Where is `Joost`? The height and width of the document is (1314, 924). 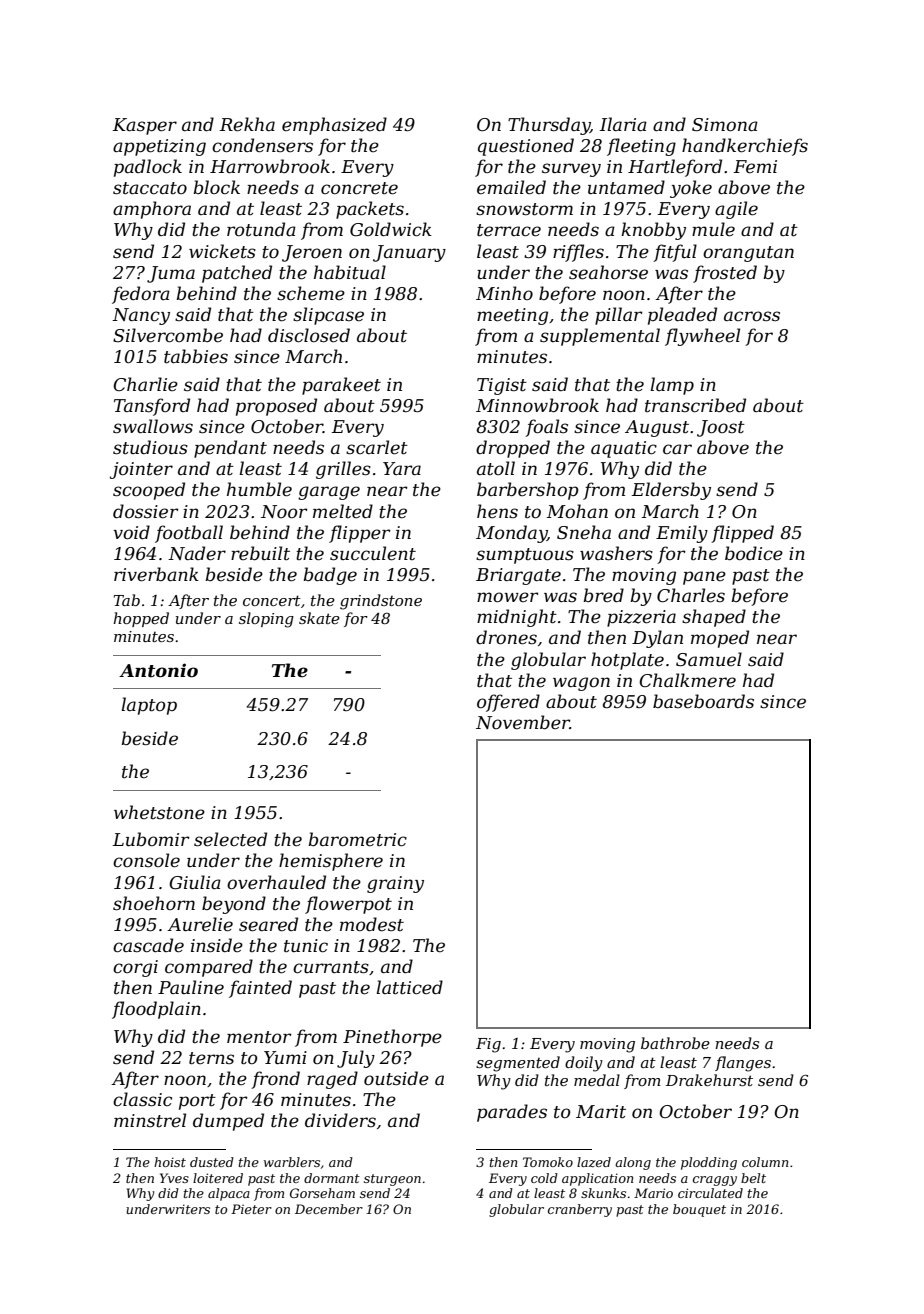 Joost is located at coordinates (721, 428).
